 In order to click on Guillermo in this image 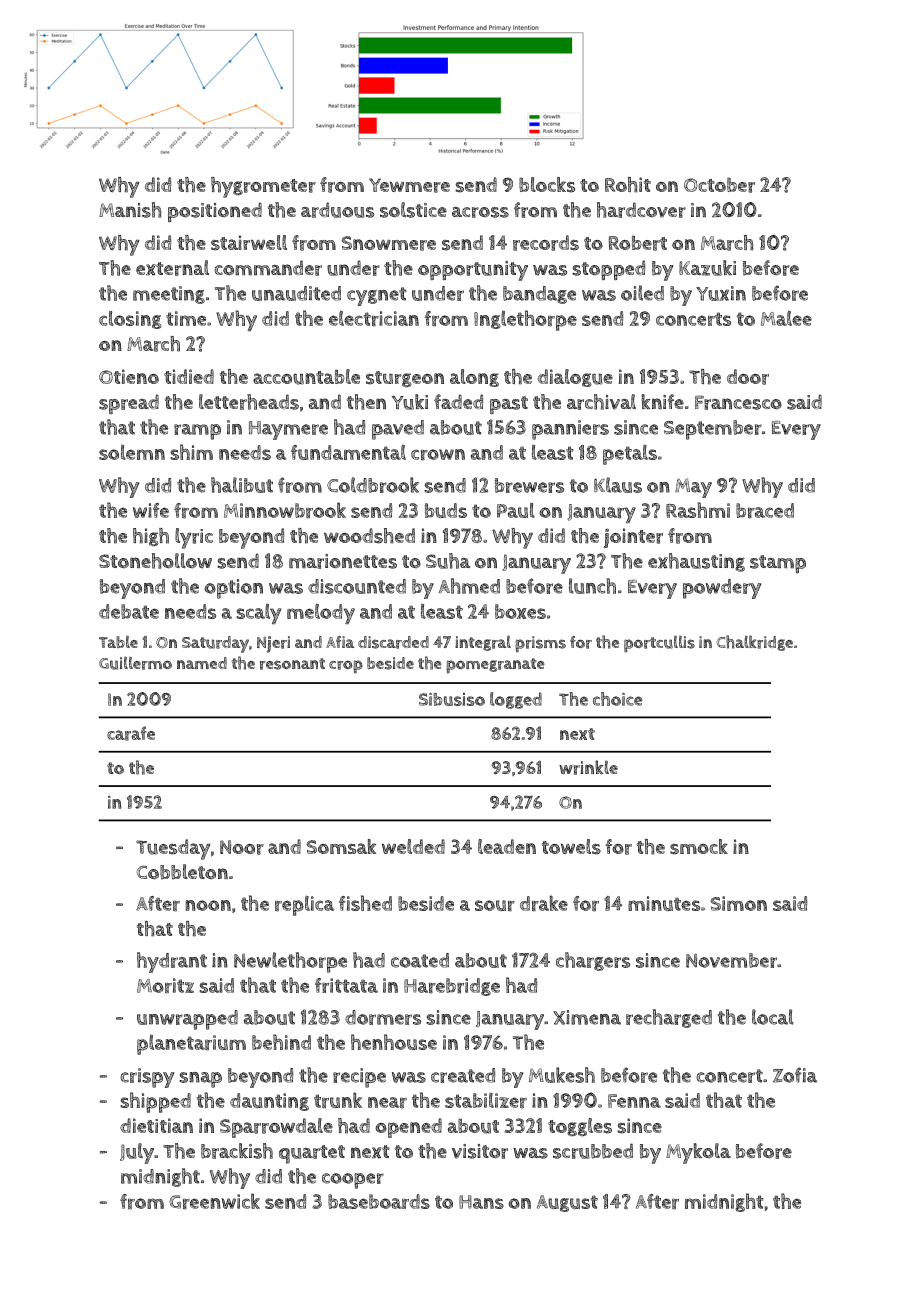, I will do `click(135, 663)`.
